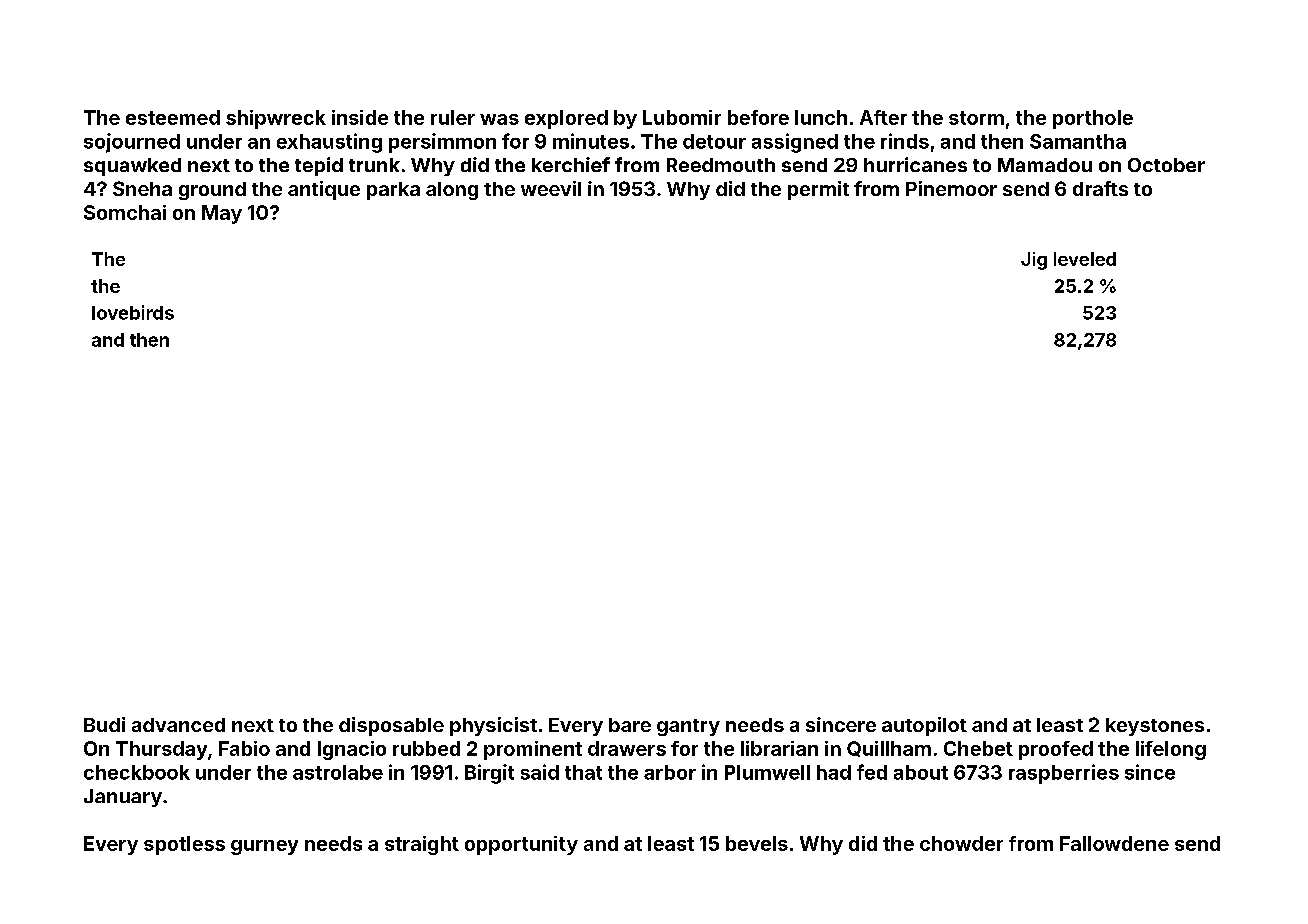  I want to click on straight, so click(422, 845).
